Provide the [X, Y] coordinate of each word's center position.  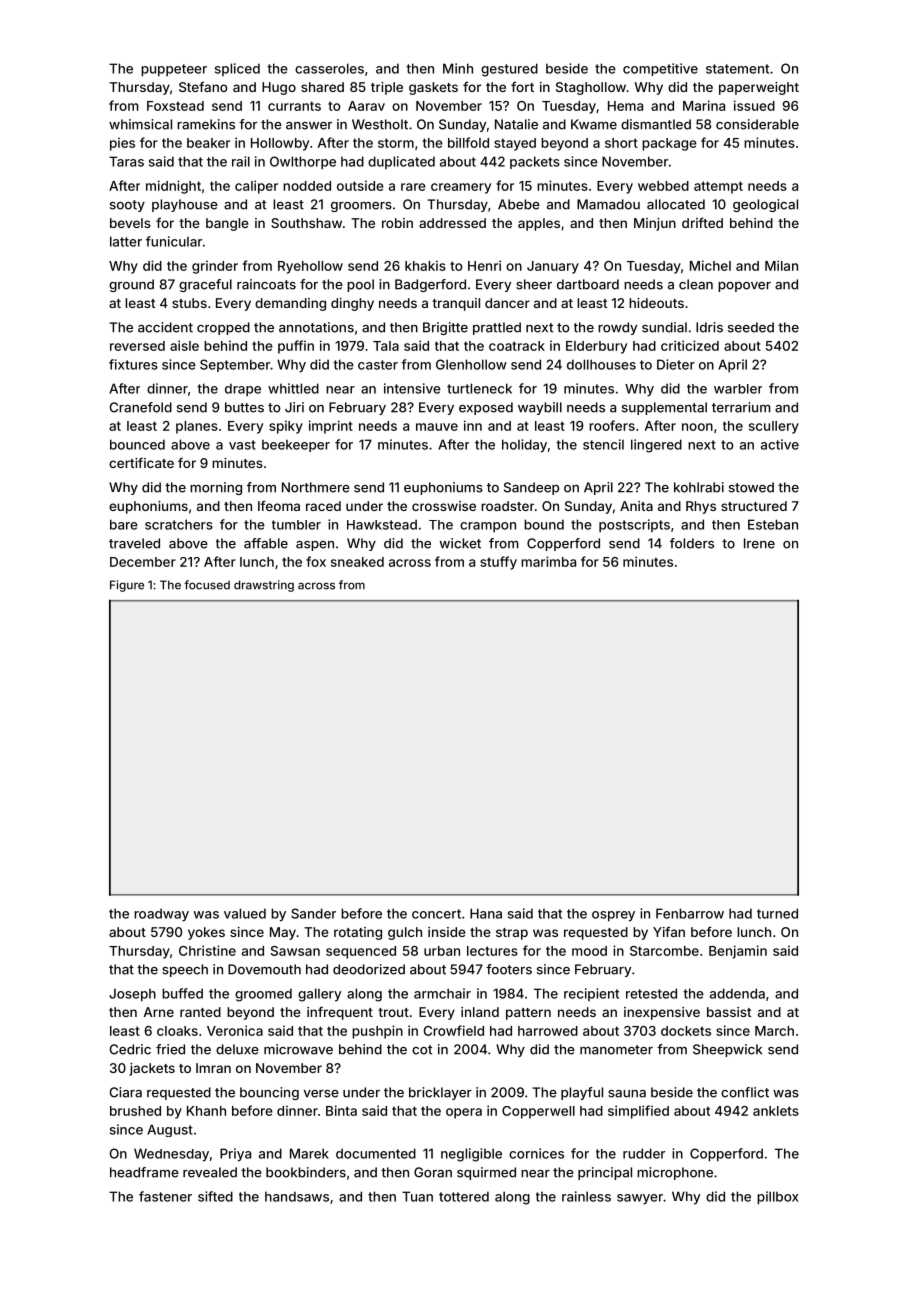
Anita [636, 506]
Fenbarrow [690, 913]
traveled [134, 543]
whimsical [140, 124]
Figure [127, 586]
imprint [331, 427]
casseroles [329, 68]
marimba [548, 561]
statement [737, 69]
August [170, 1130]
